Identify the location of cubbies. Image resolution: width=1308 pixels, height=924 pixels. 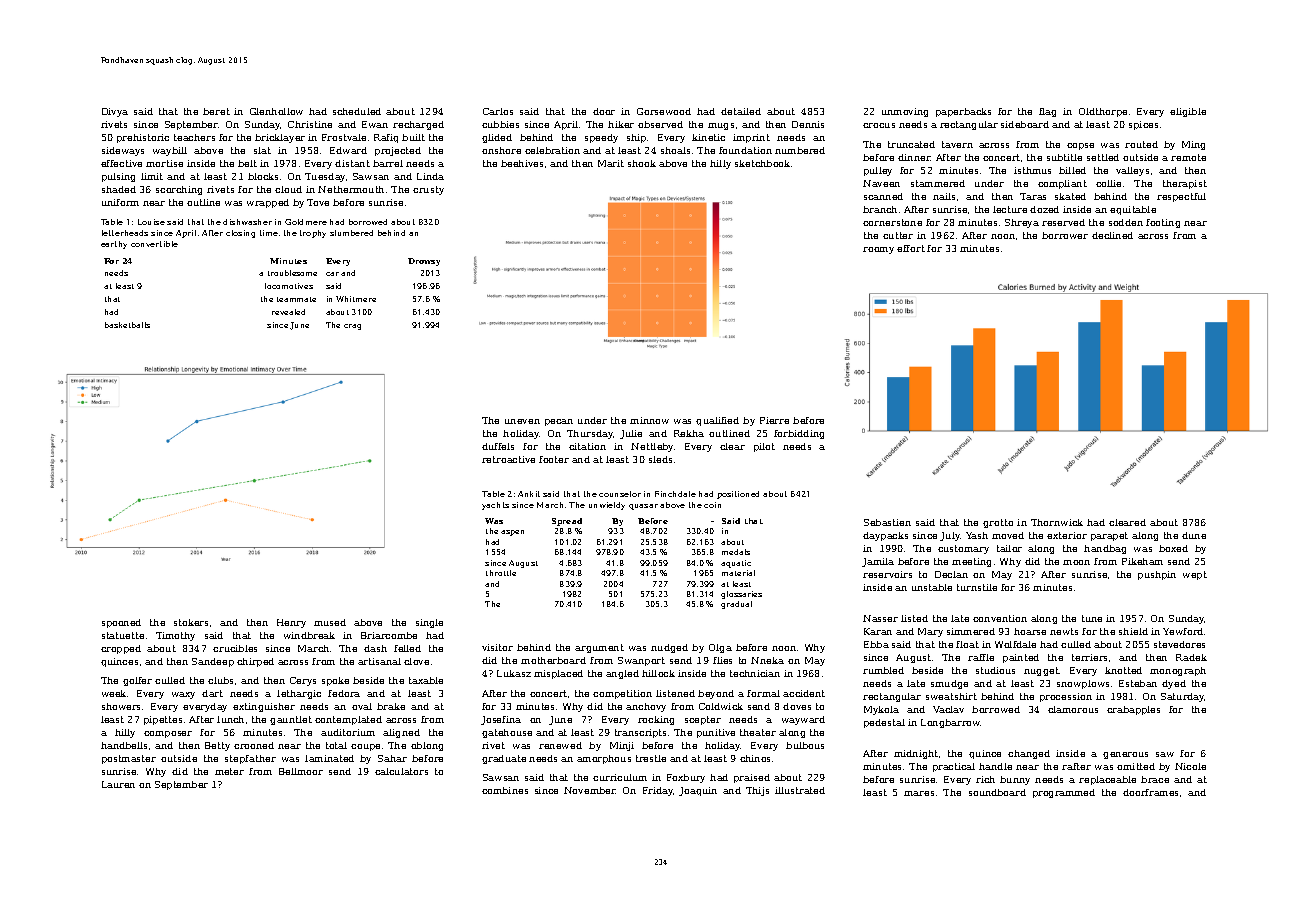
(500, 124).
